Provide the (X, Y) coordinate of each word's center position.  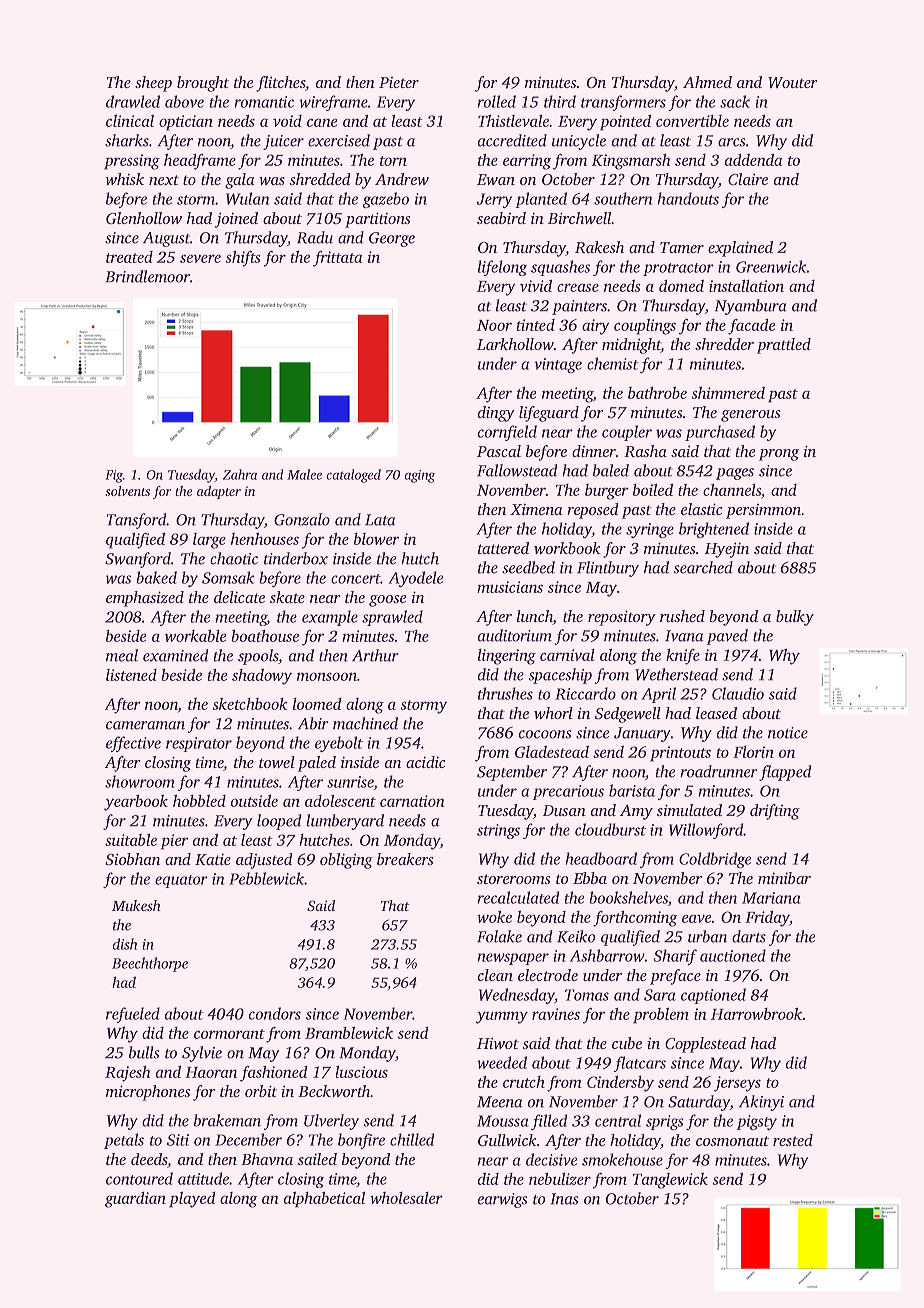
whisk (125, 179)
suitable (131, 840)
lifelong (502, 268)
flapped (785, 773)
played (192, 1200)
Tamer (682, 247)
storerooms (513, 879)
